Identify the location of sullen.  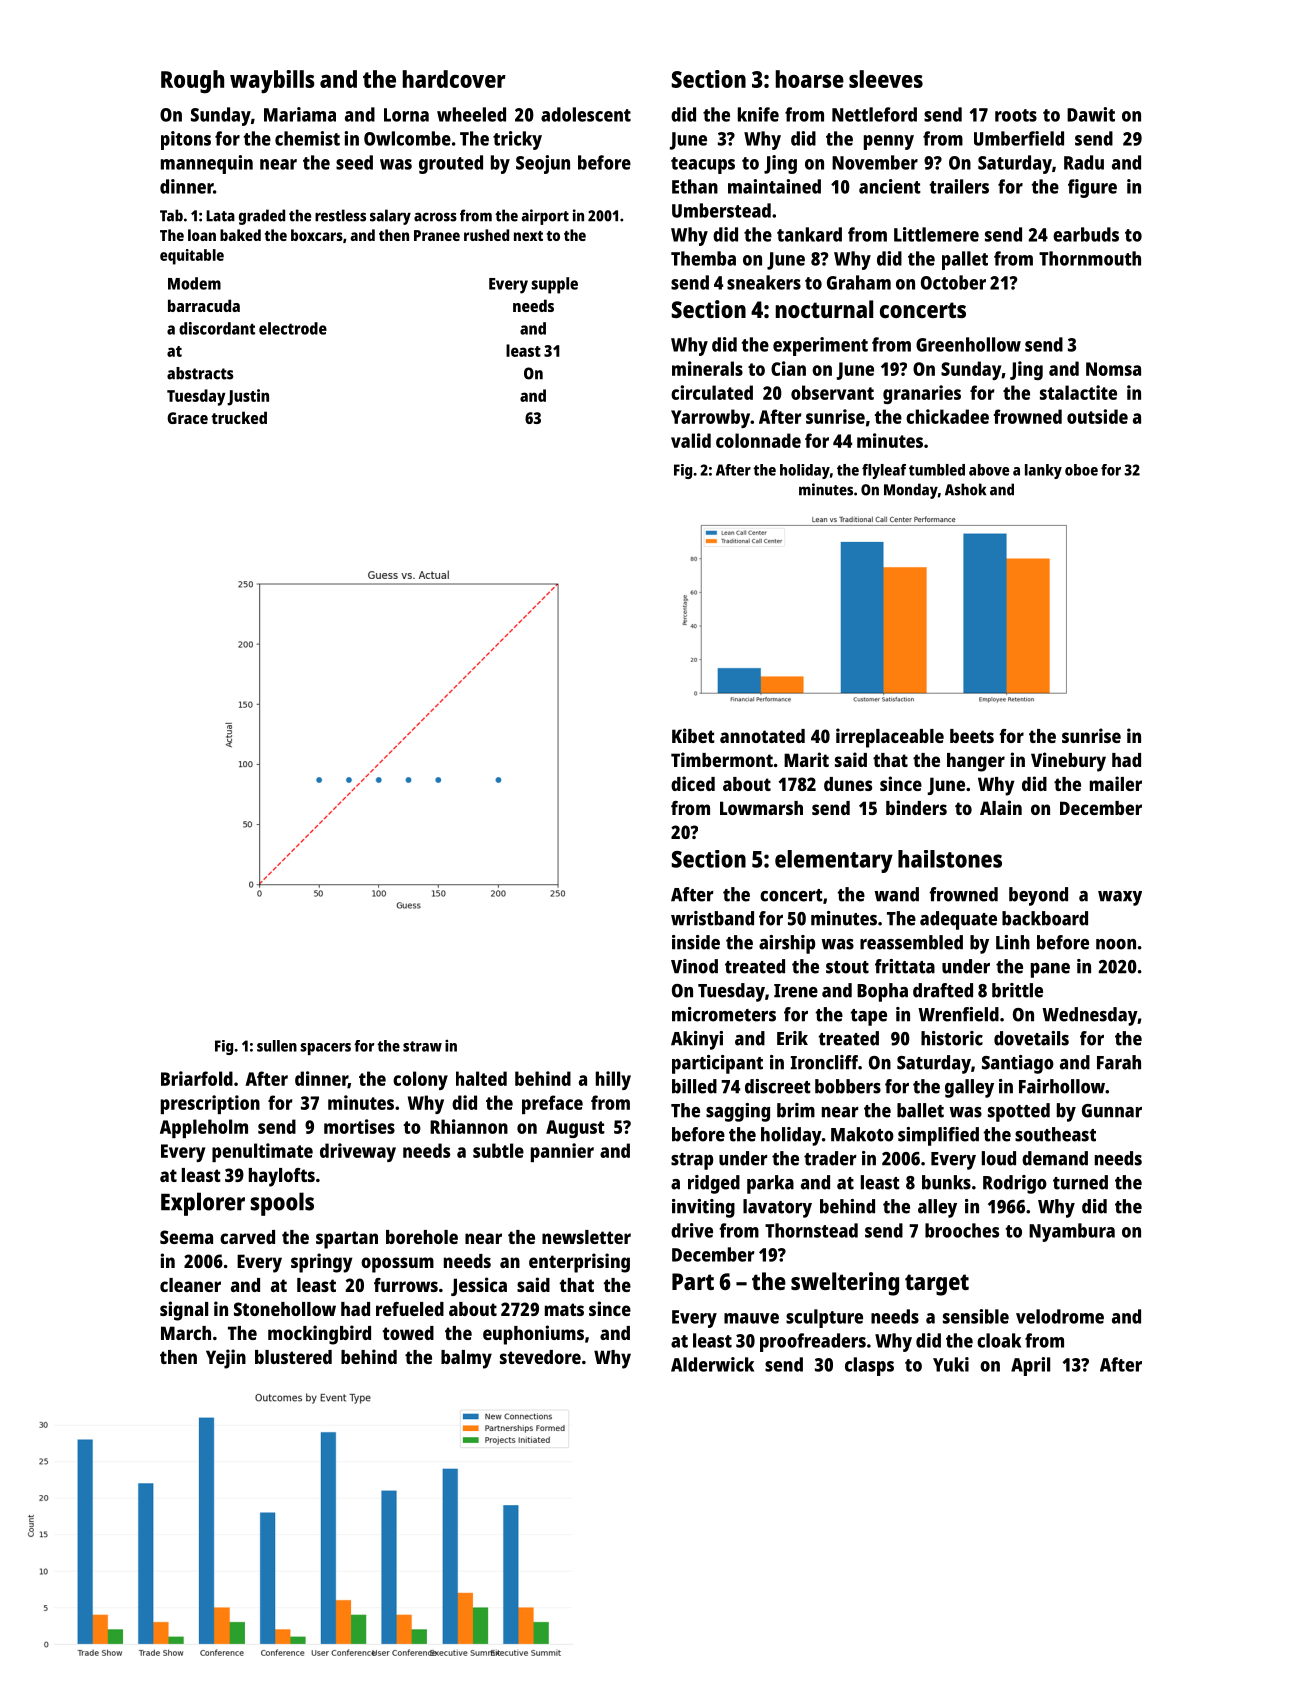
(277, 1046).
